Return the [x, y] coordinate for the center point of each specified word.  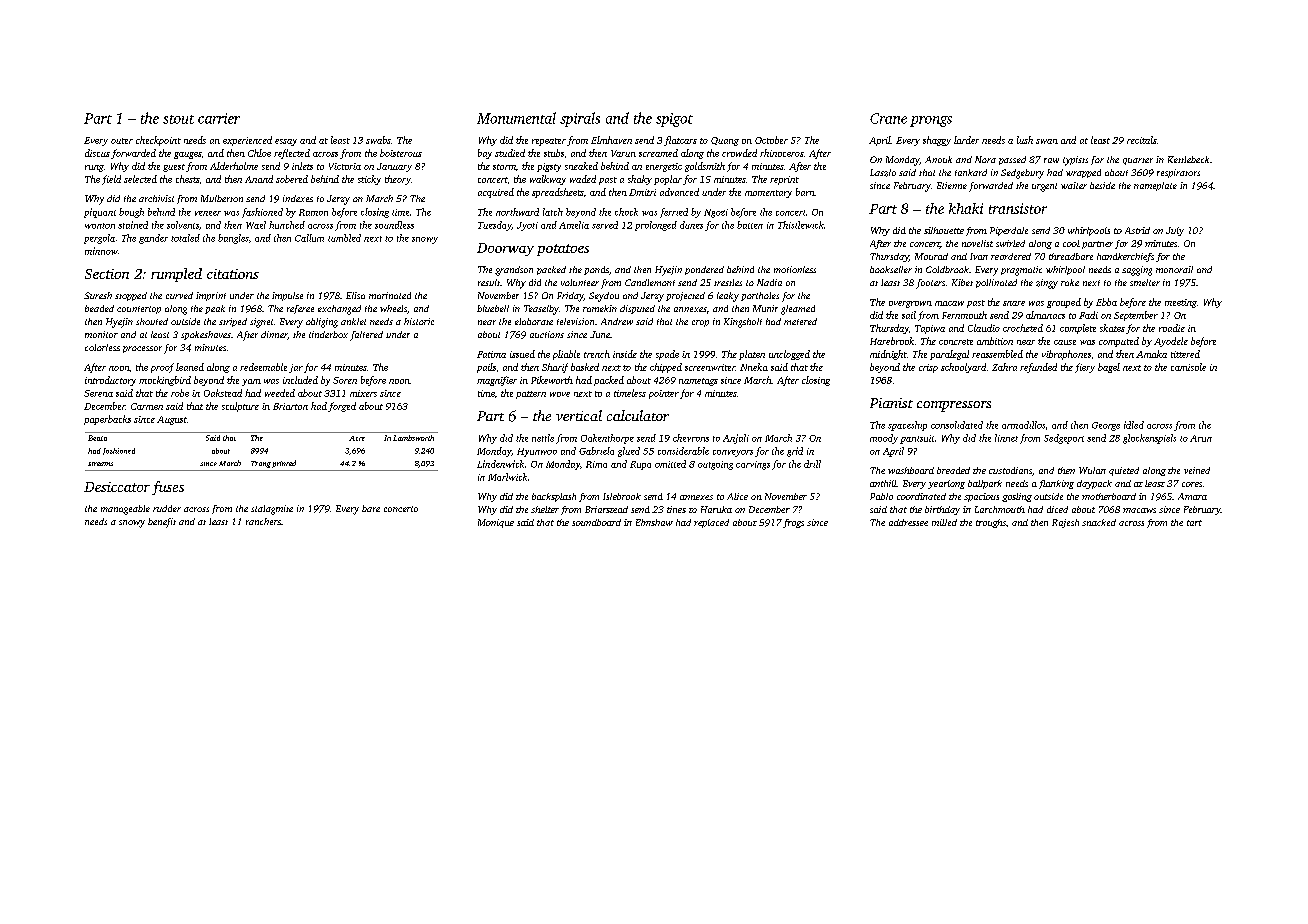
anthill [883, 483]
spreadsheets [558, 193]
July [1175, 231]
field [111, 180]
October [771, 140]
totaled [185, 238]
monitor [101, 334]
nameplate [1155, 186]
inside [625, 354]
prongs [931, 121]
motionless [795, 269]
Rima [596, 464]
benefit [162, 523]
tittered [1185, 354]
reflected [292, 154]
